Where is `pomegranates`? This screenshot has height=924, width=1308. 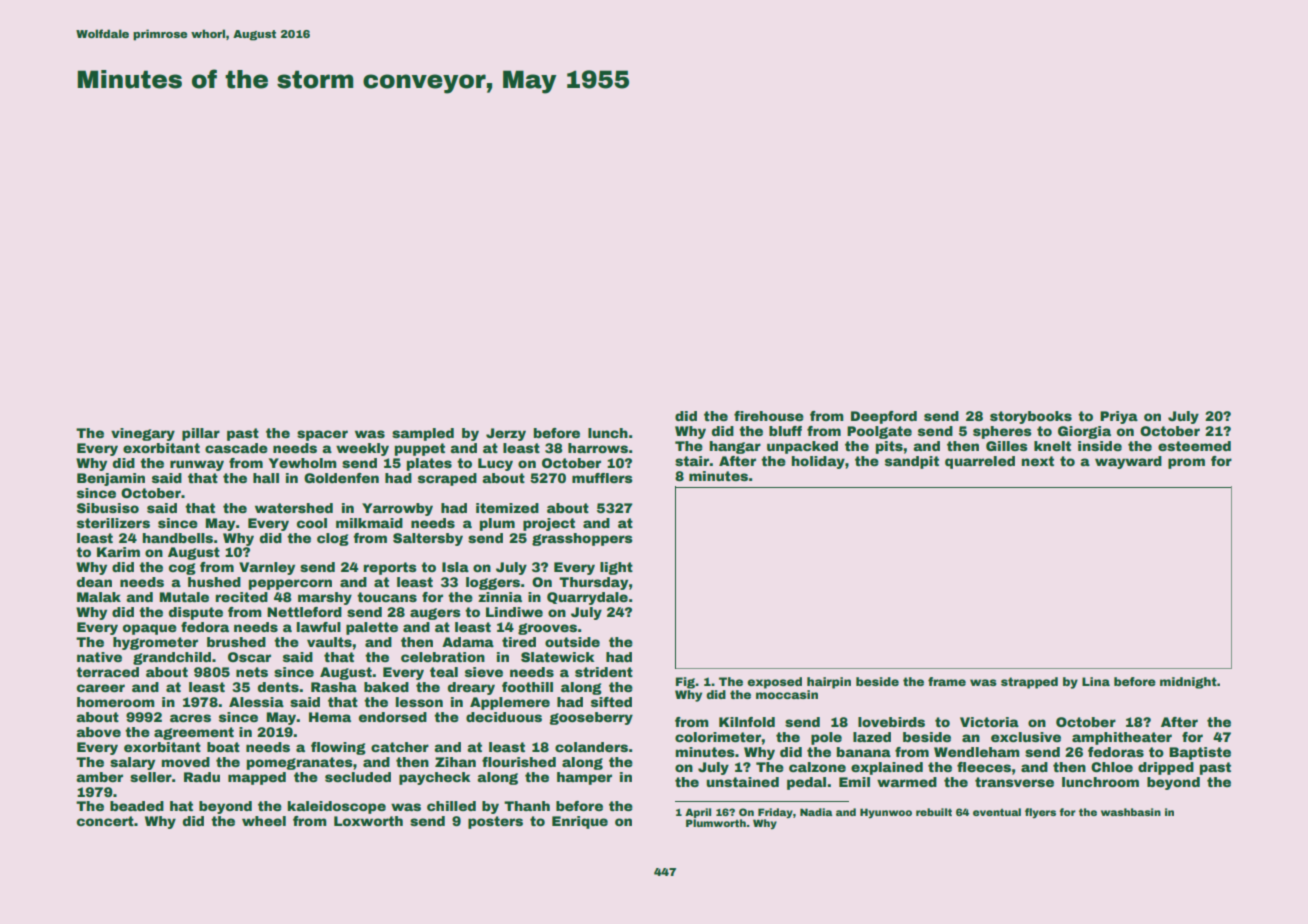
pomegranates is located at coordinates (300, 763).
